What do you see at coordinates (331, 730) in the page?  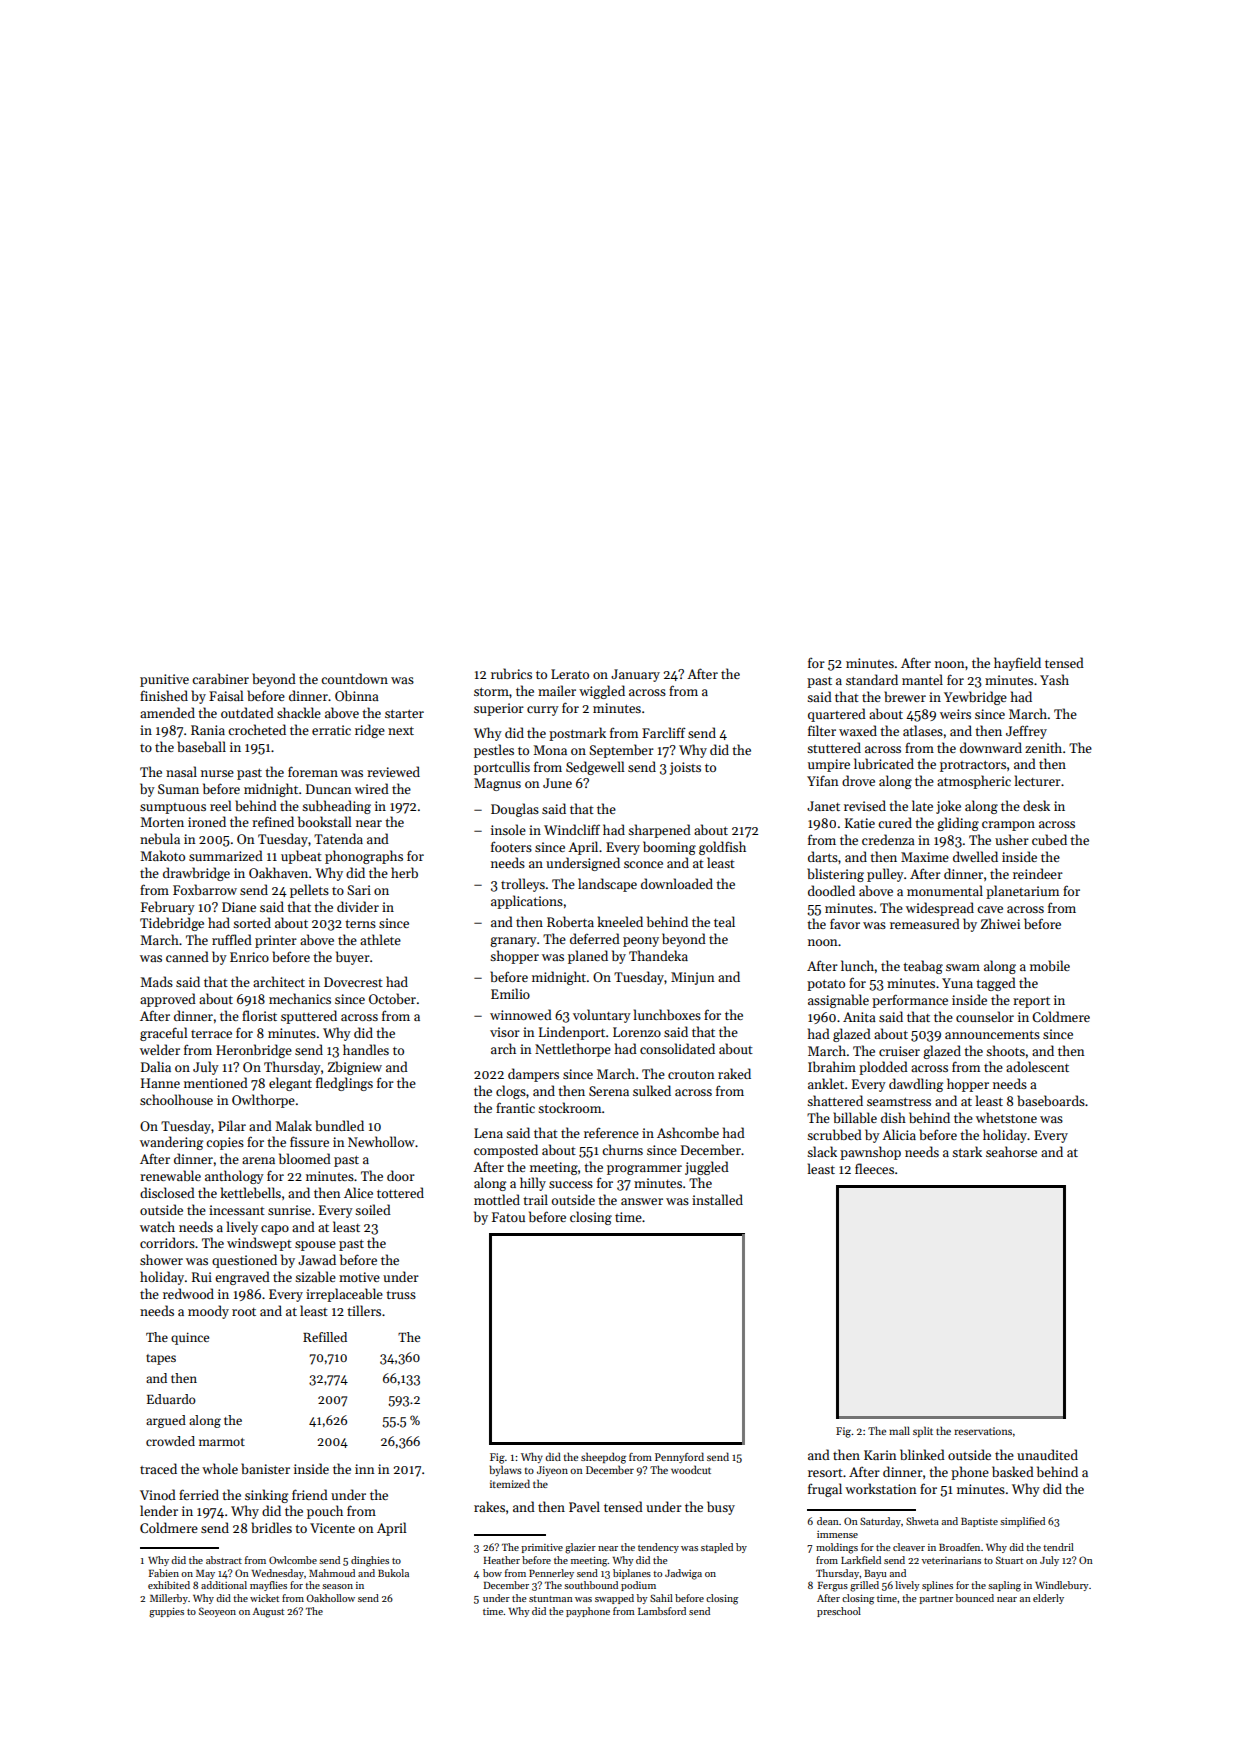 I see `erratic` at bounding box center [331, 730].
